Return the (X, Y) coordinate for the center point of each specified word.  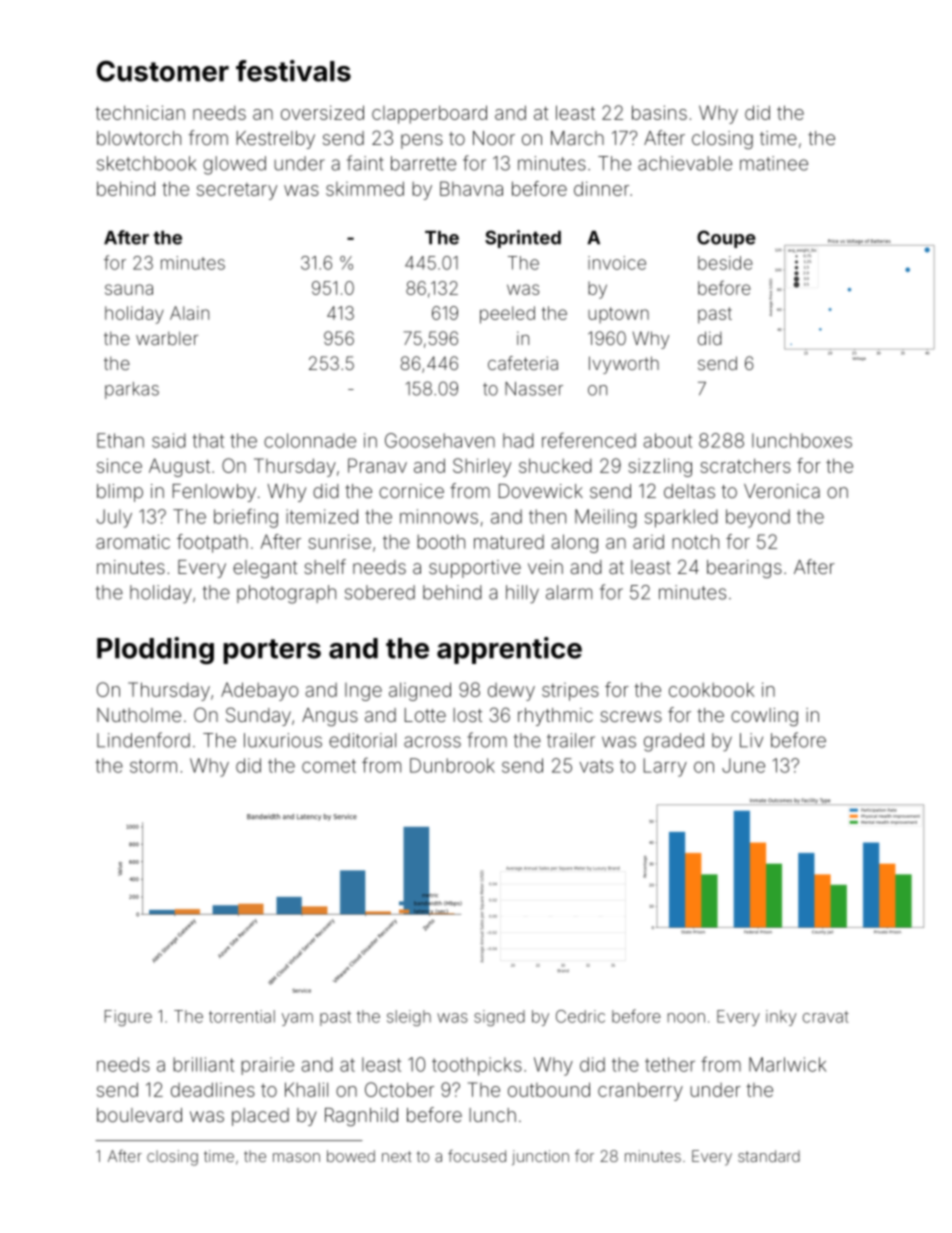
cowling (764, 717)
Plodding (155, 650)
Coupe (726, 239)
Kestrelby (276, 140)
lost (467, 715)
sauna (129, 289)
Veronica (782, 491)
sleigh (409, 1018)
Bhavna (471, 188)
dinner (601, 188)
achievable (685, 163)
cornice (411, 491)
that (208, 440)
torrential (242, 1016)
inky (781, 1018)
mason (296, 1157)
